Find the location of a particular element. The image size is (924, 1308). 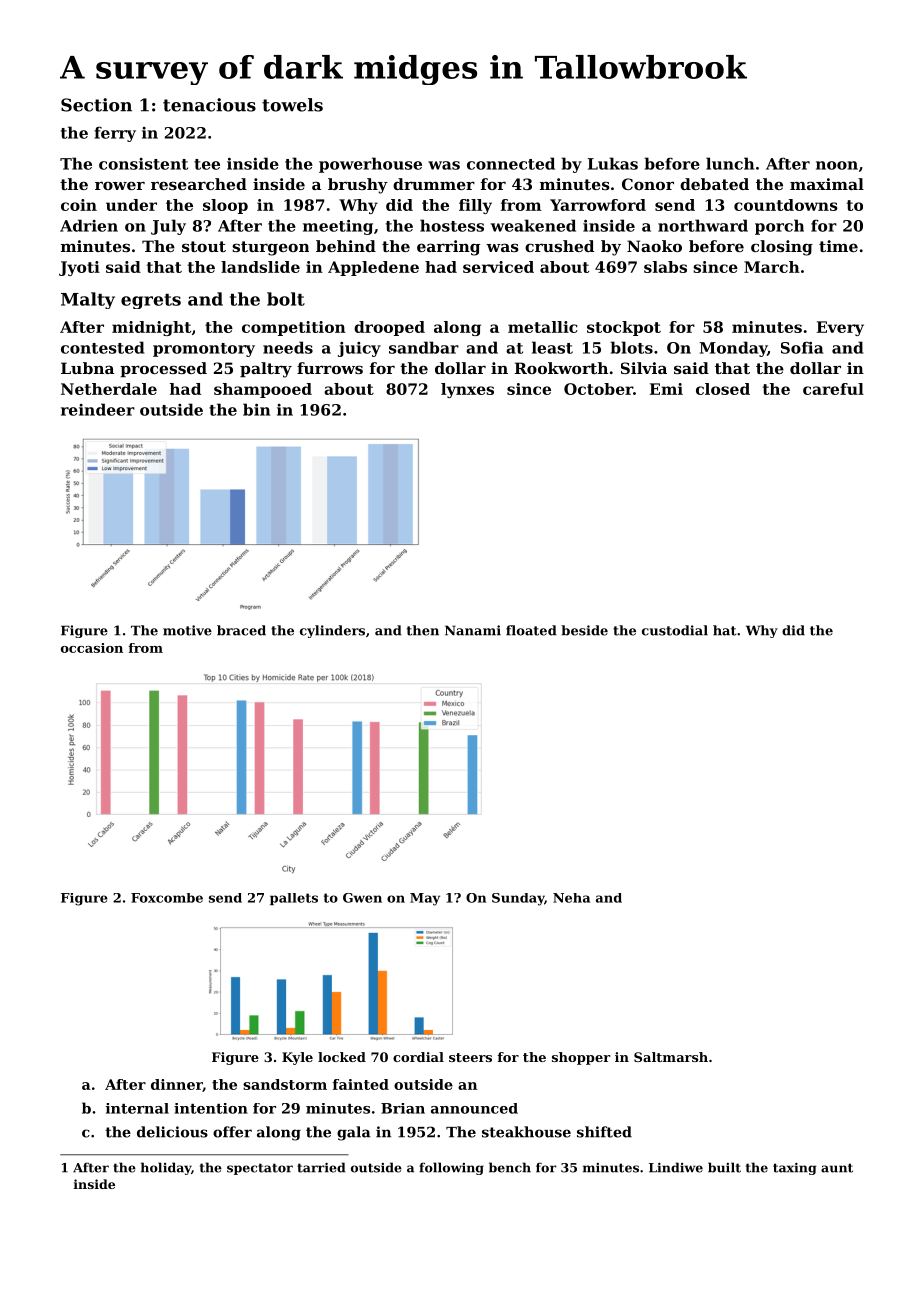

stout is located at coordinates (204, 246).
